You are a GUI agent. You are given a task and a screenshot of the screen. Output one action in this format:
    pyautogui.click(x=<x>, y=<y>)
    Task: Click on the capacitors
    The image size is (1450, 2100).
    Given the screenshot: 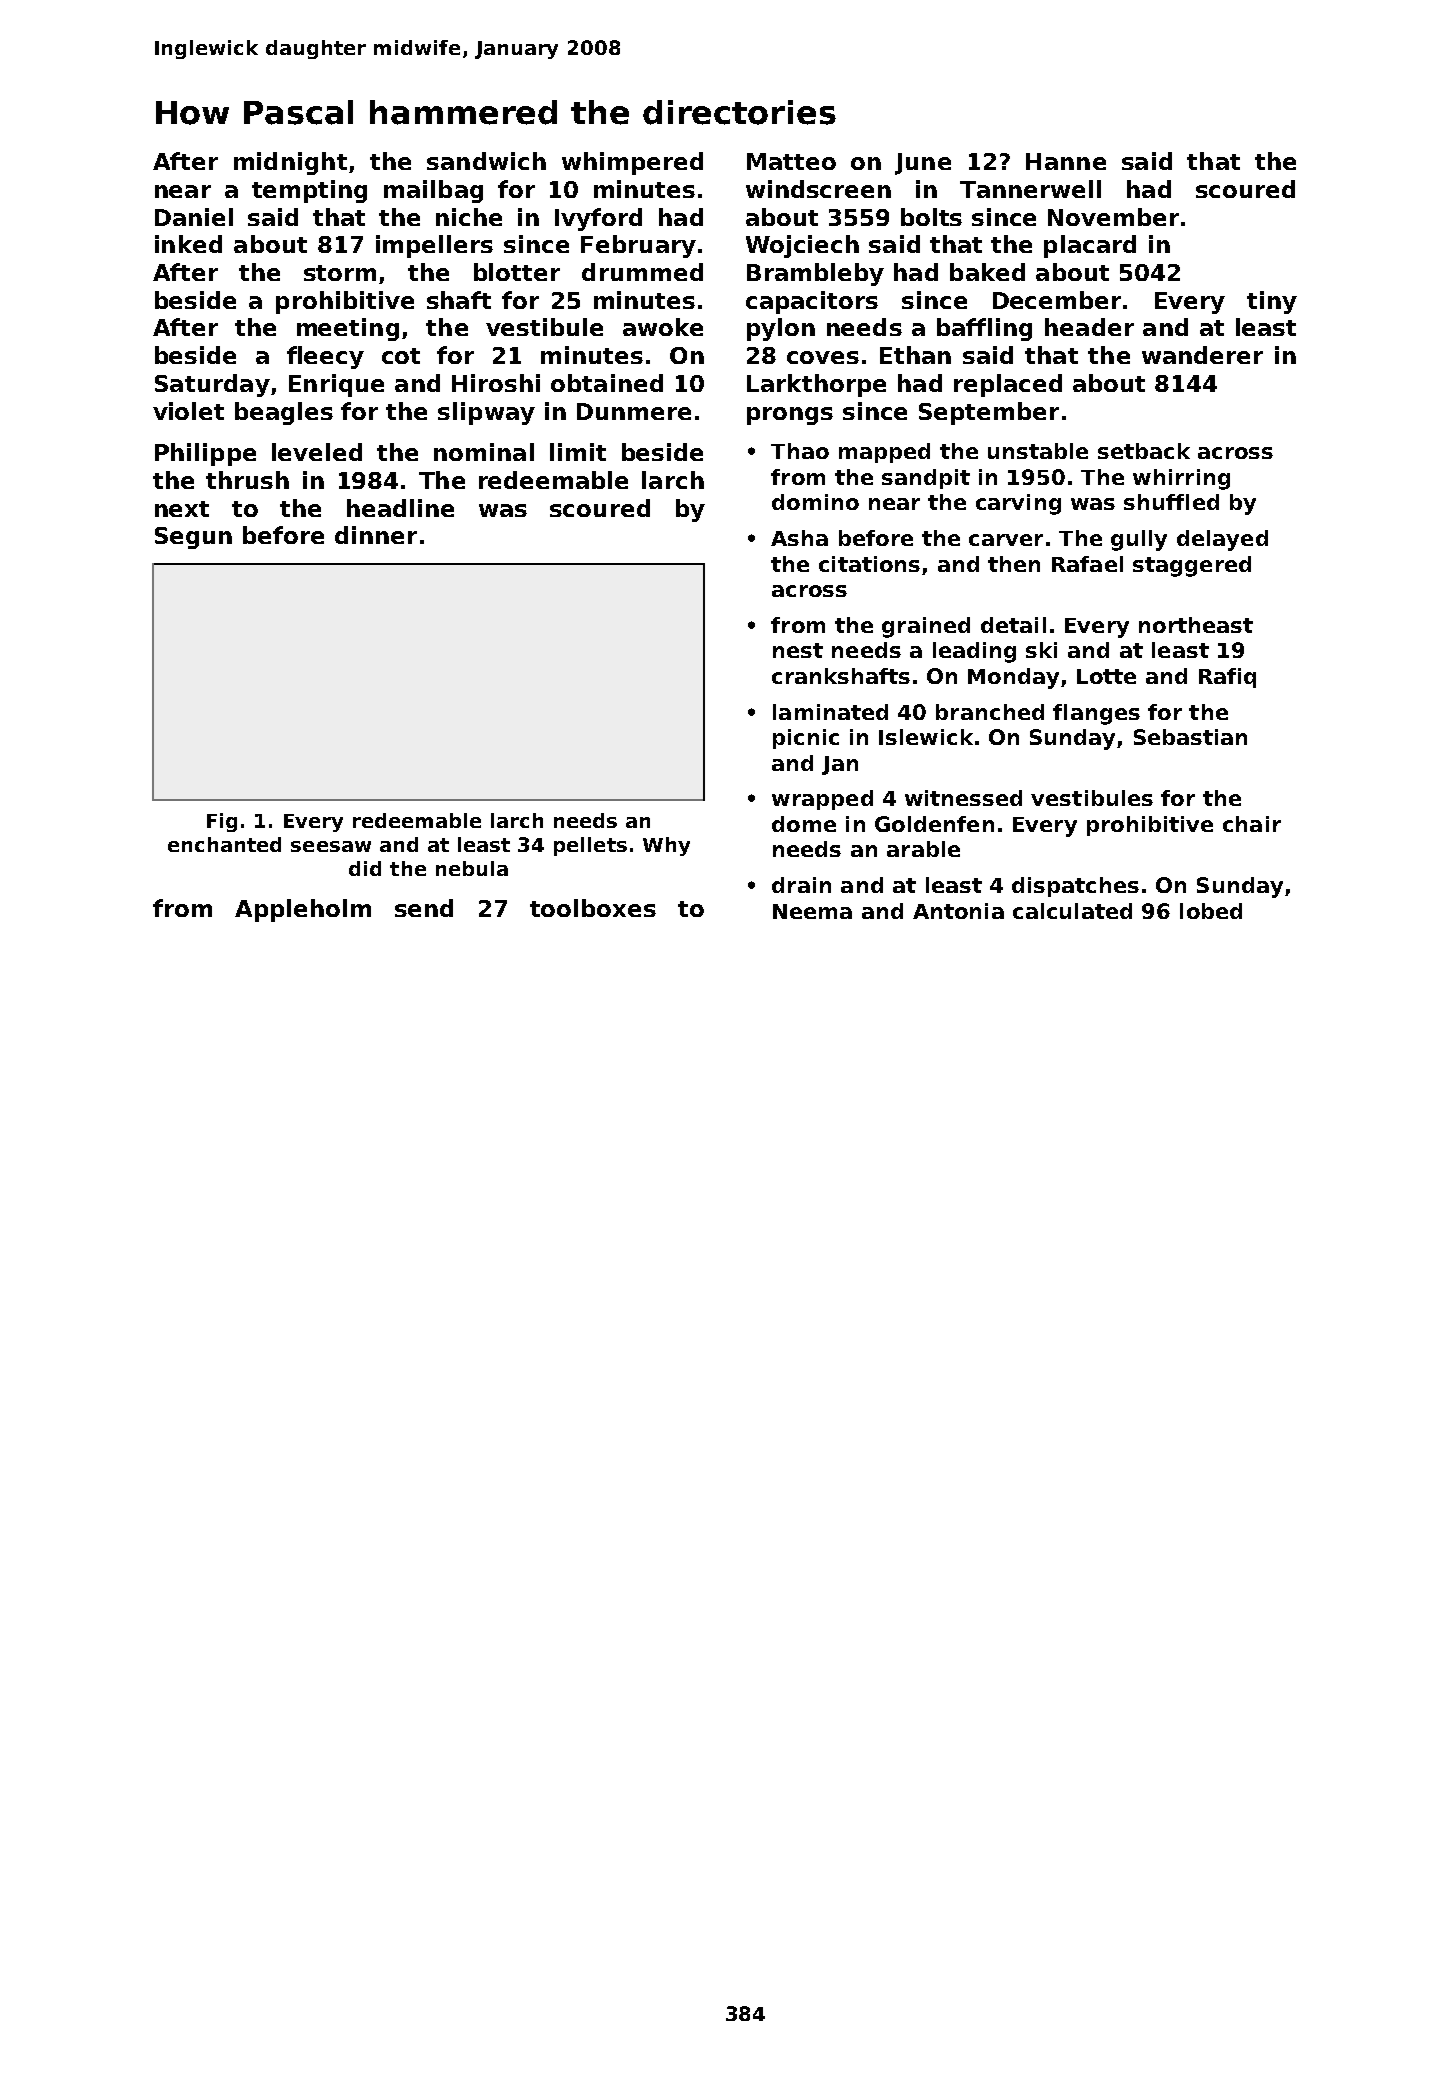 What is the action you would take?
    pyautogui.click(x=812, y=302)
